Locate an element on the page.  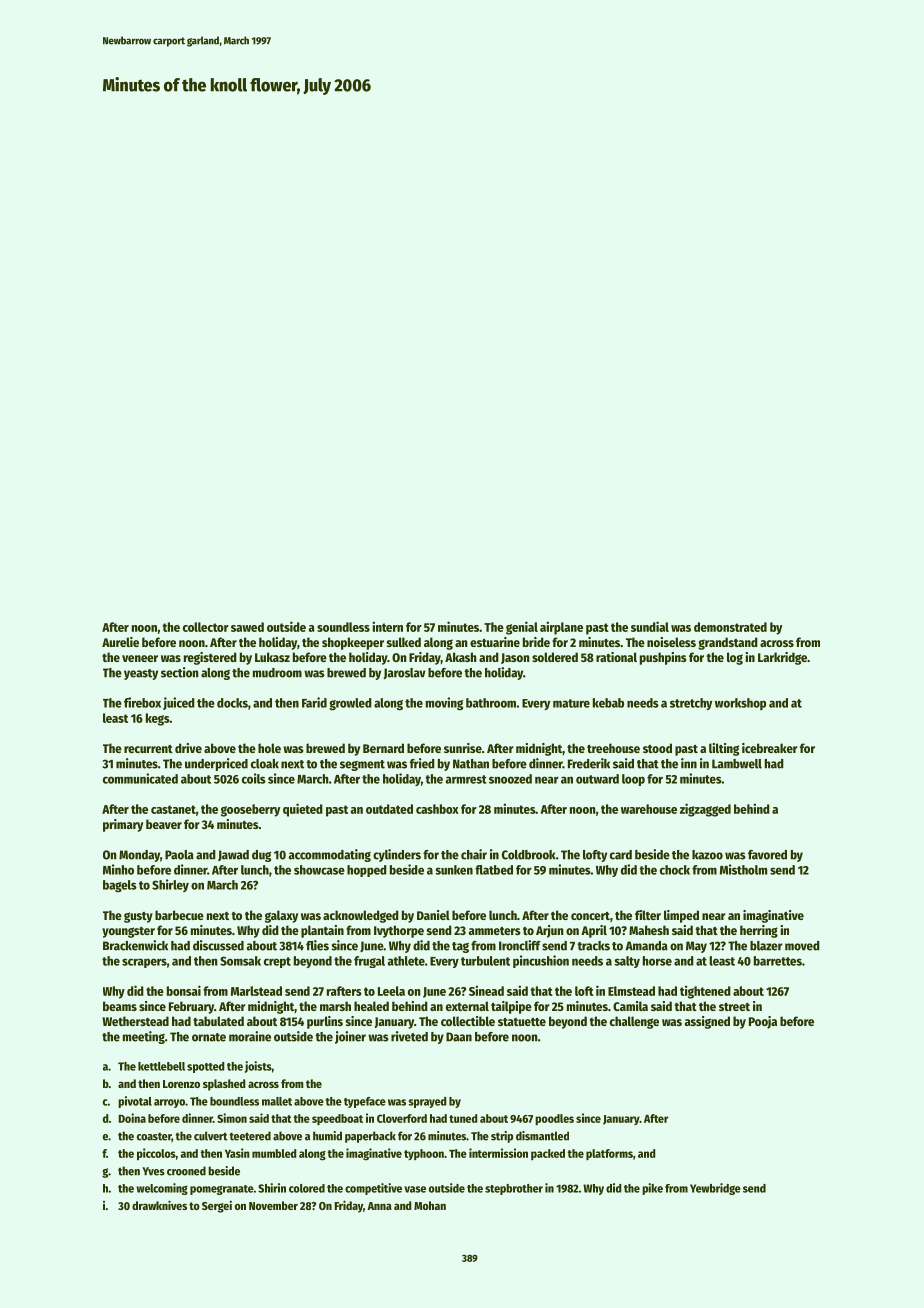
Aurelie is located at coordinates (120, 642).
